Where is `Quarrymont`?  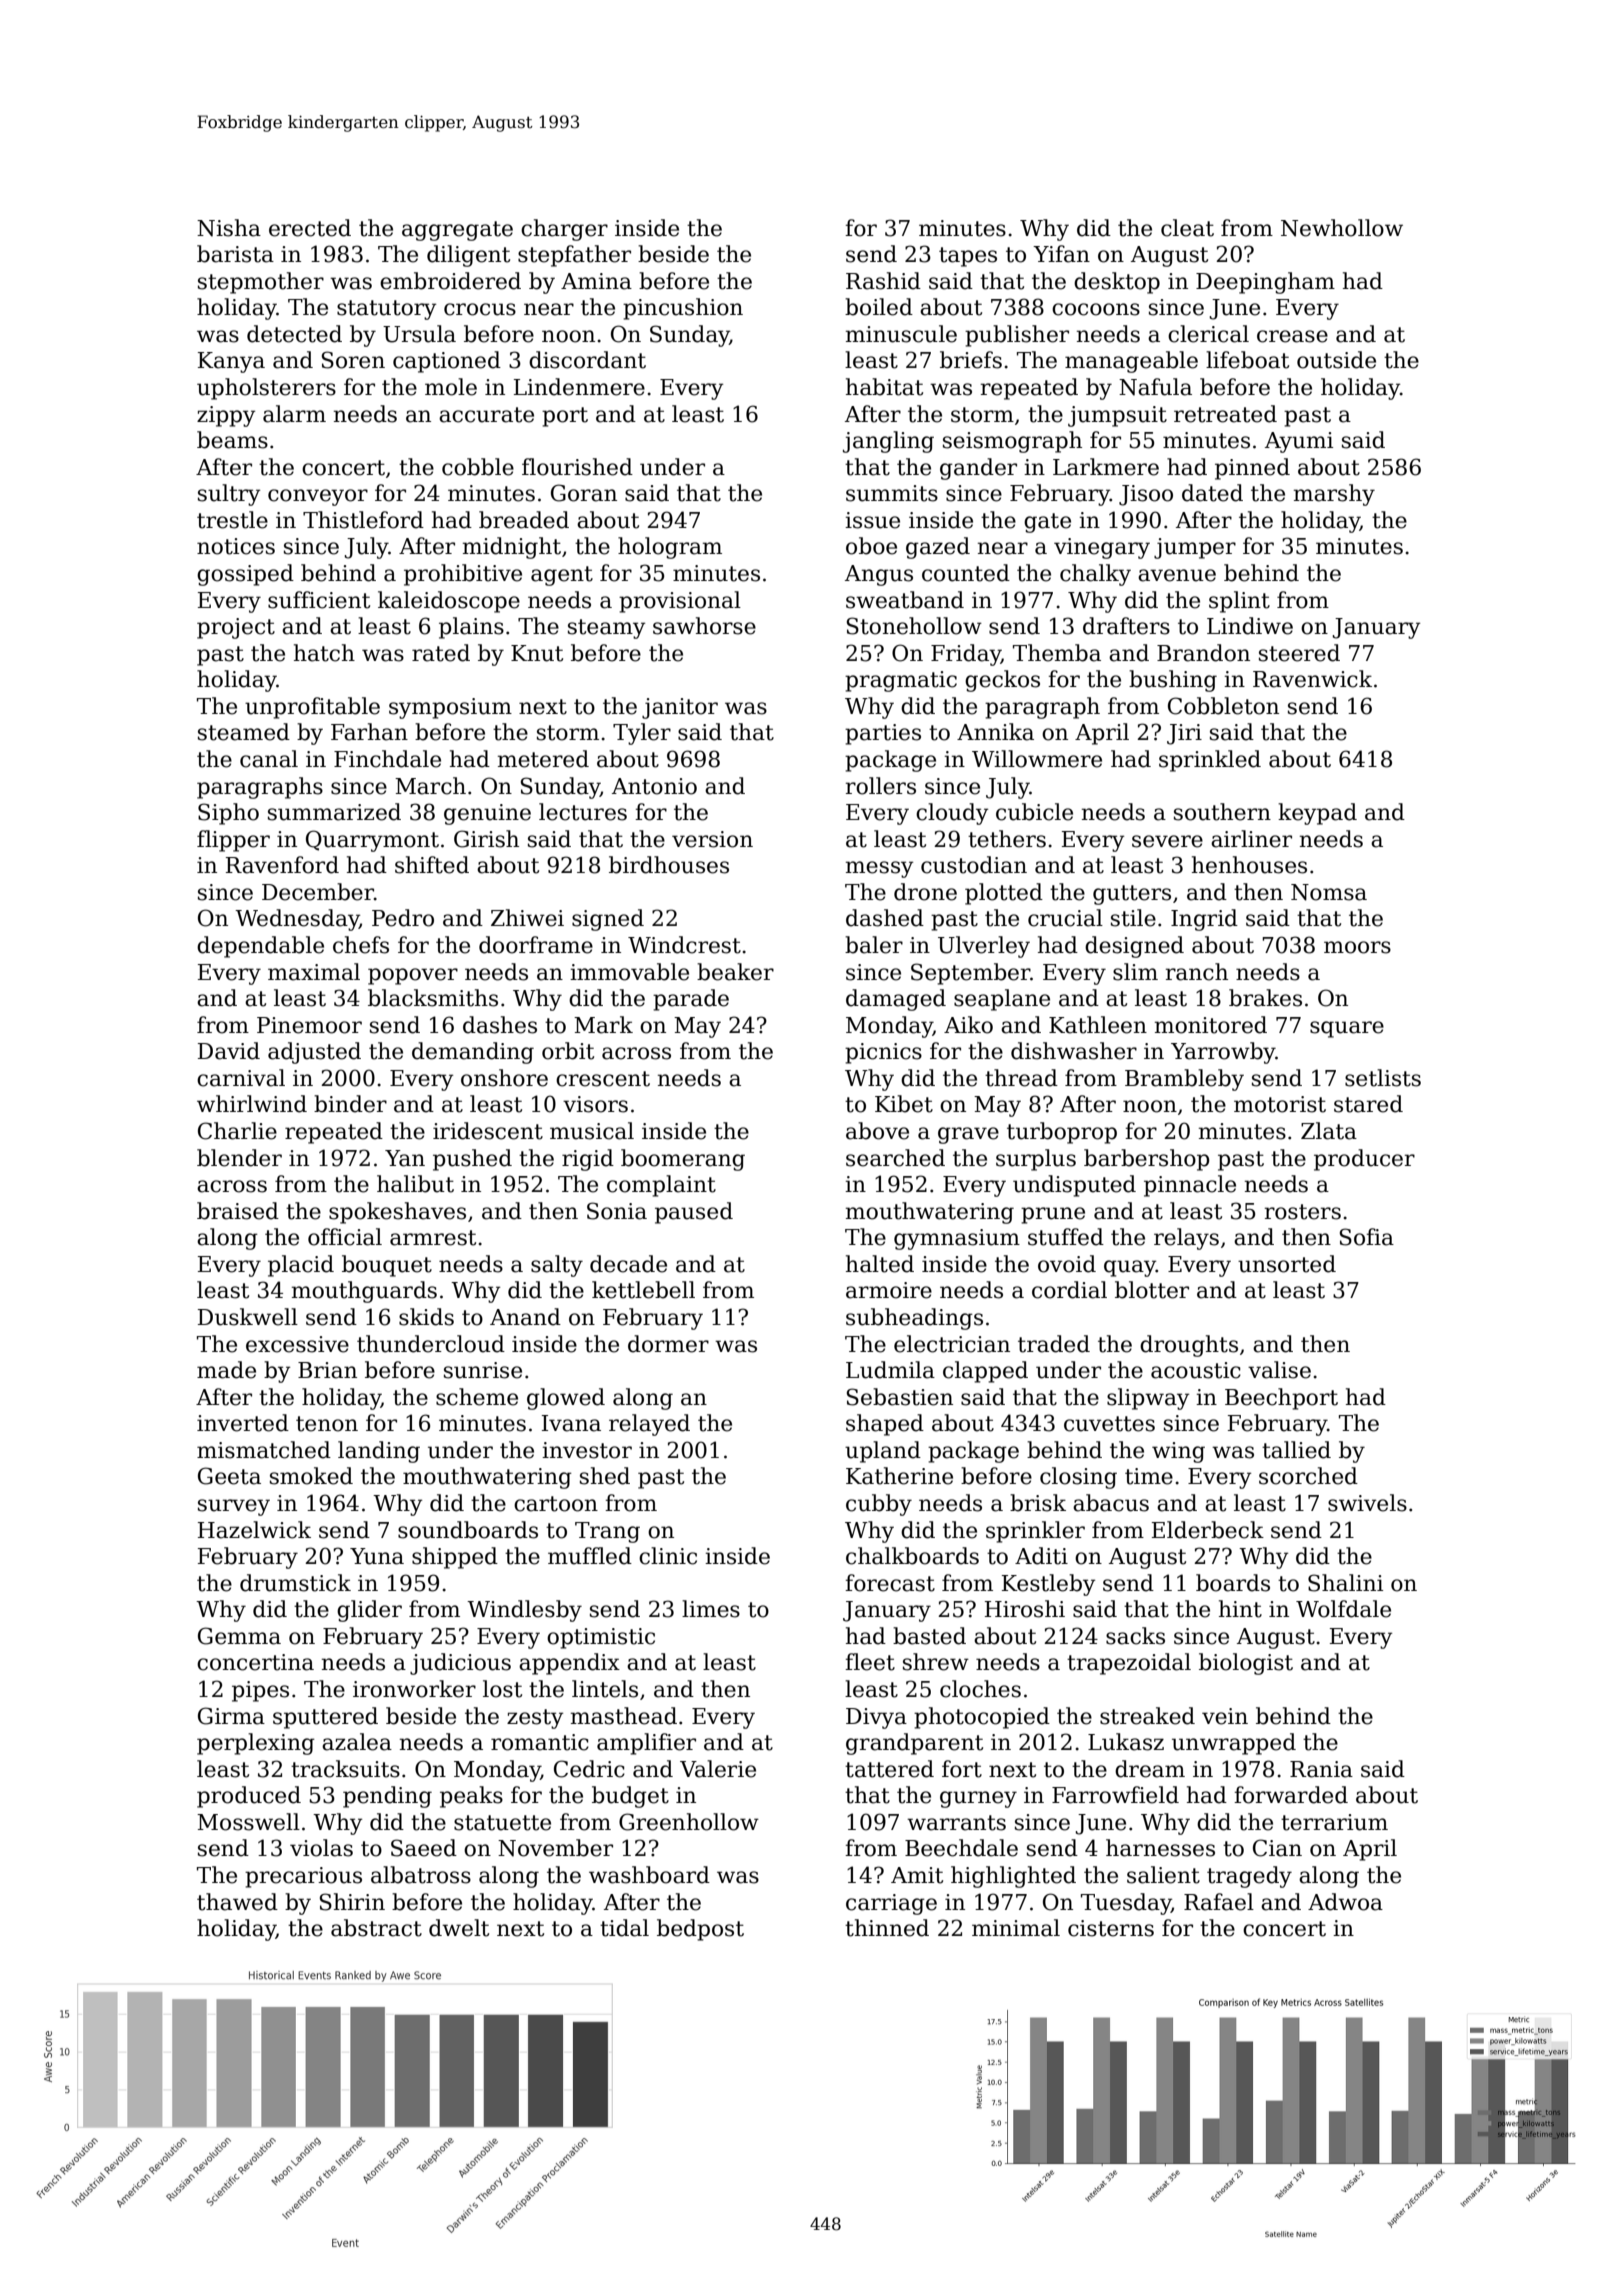
Quarrymont is located at coordinates (372, 841).
